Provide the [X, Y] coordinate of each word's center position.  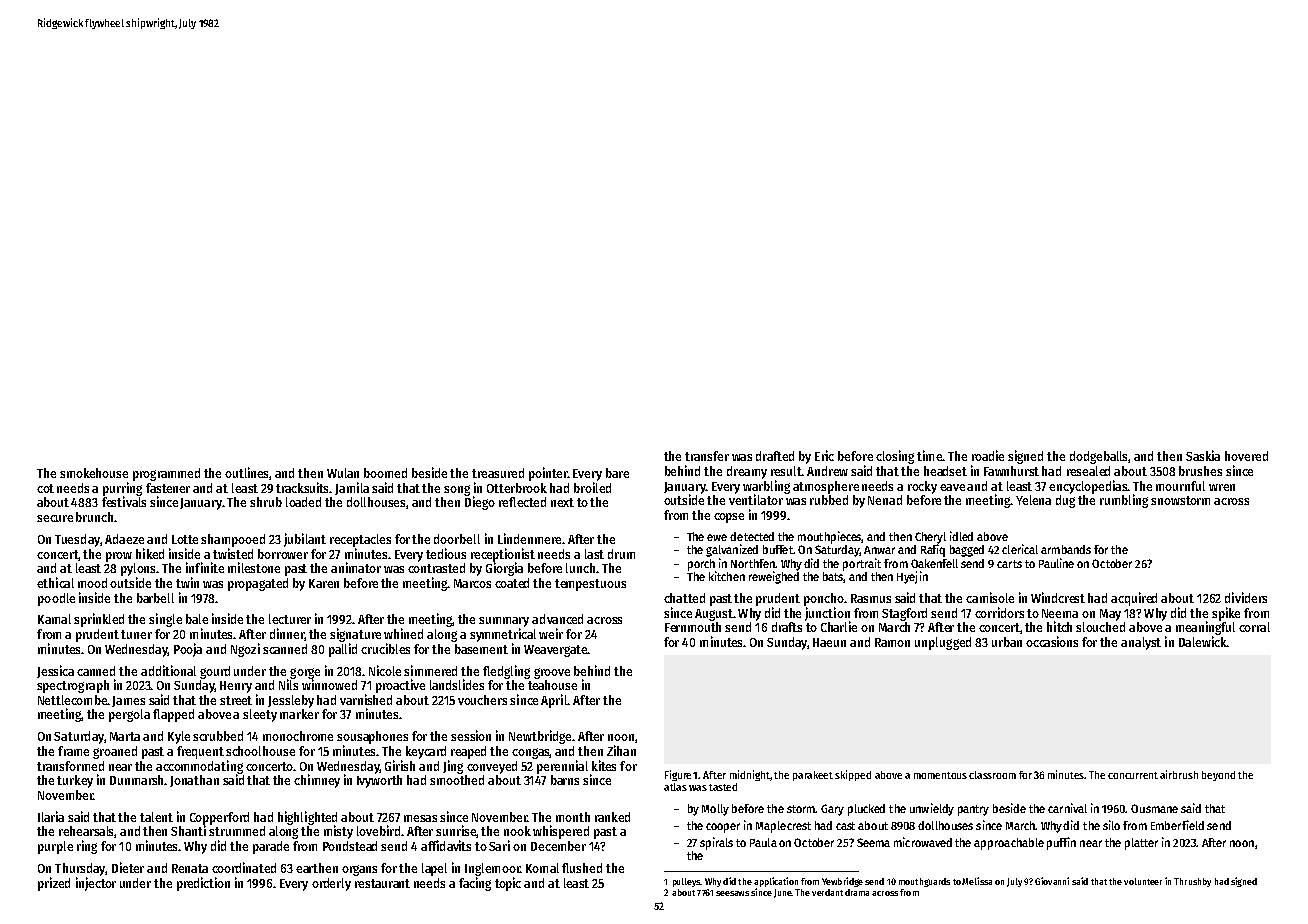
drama [857, 892]
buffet [778, 549]
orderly [331, 884]
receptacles [360, 540]
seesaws [732, 893]
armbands [1066, 549]
